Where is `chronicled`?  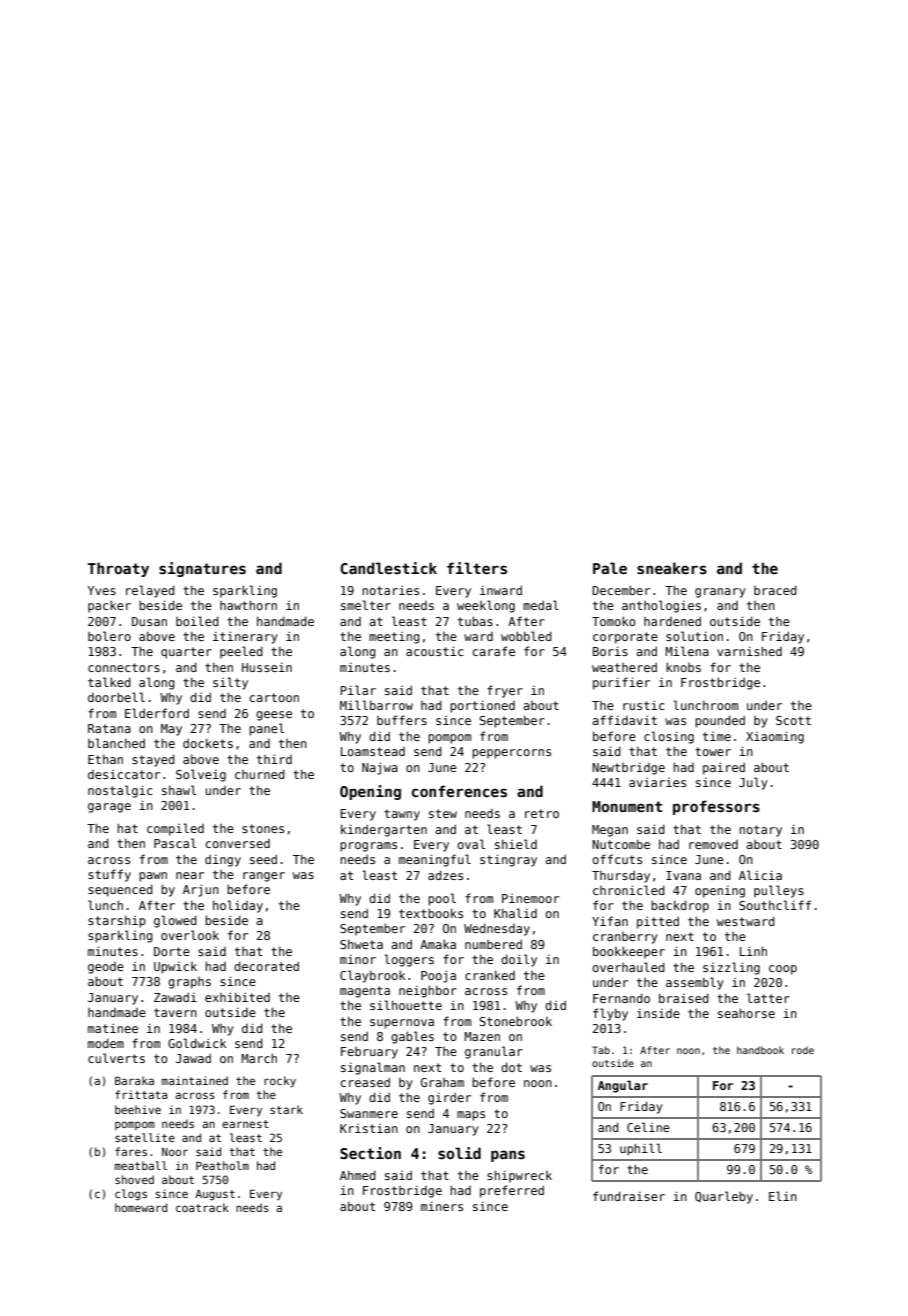
chronicled is located at coordinates (629, 890).
